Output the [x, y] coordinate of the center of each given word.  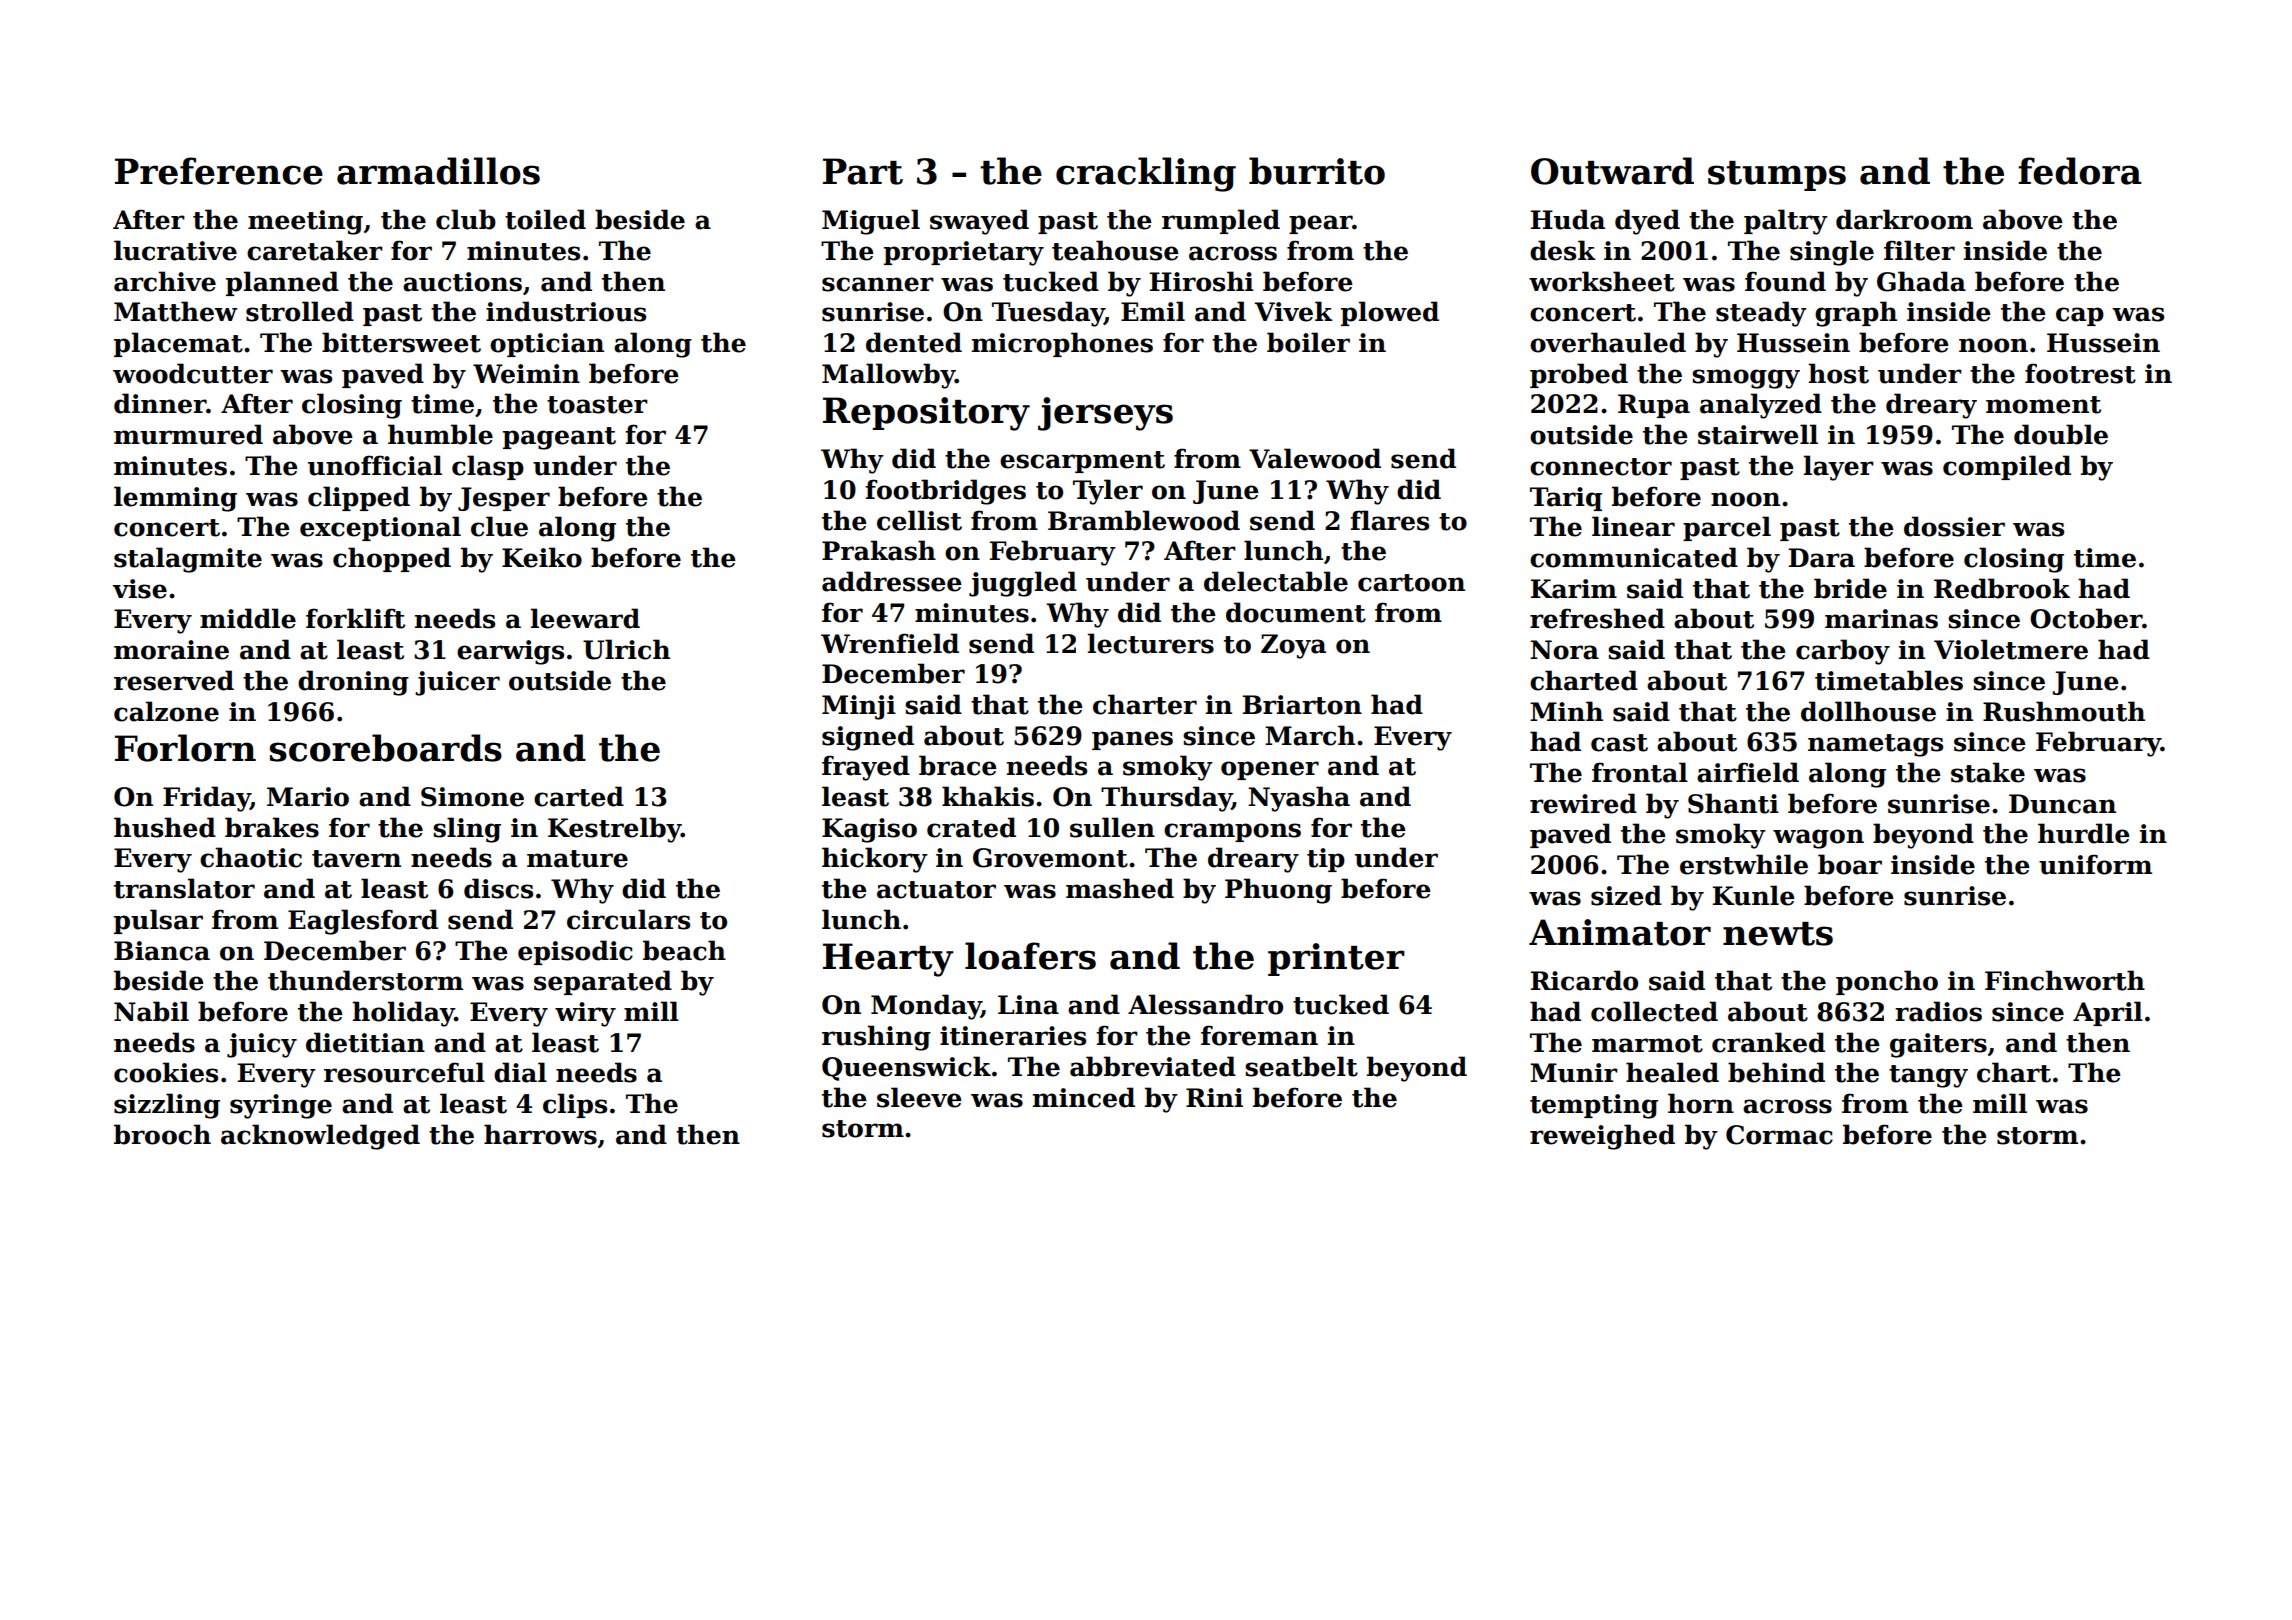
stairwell [1758, 434]
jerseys [1105, 414]
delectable [1276, 581]
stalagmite [188, 560]
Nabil [151, 1011]
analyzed [1761, 406]
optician [547, 345]
